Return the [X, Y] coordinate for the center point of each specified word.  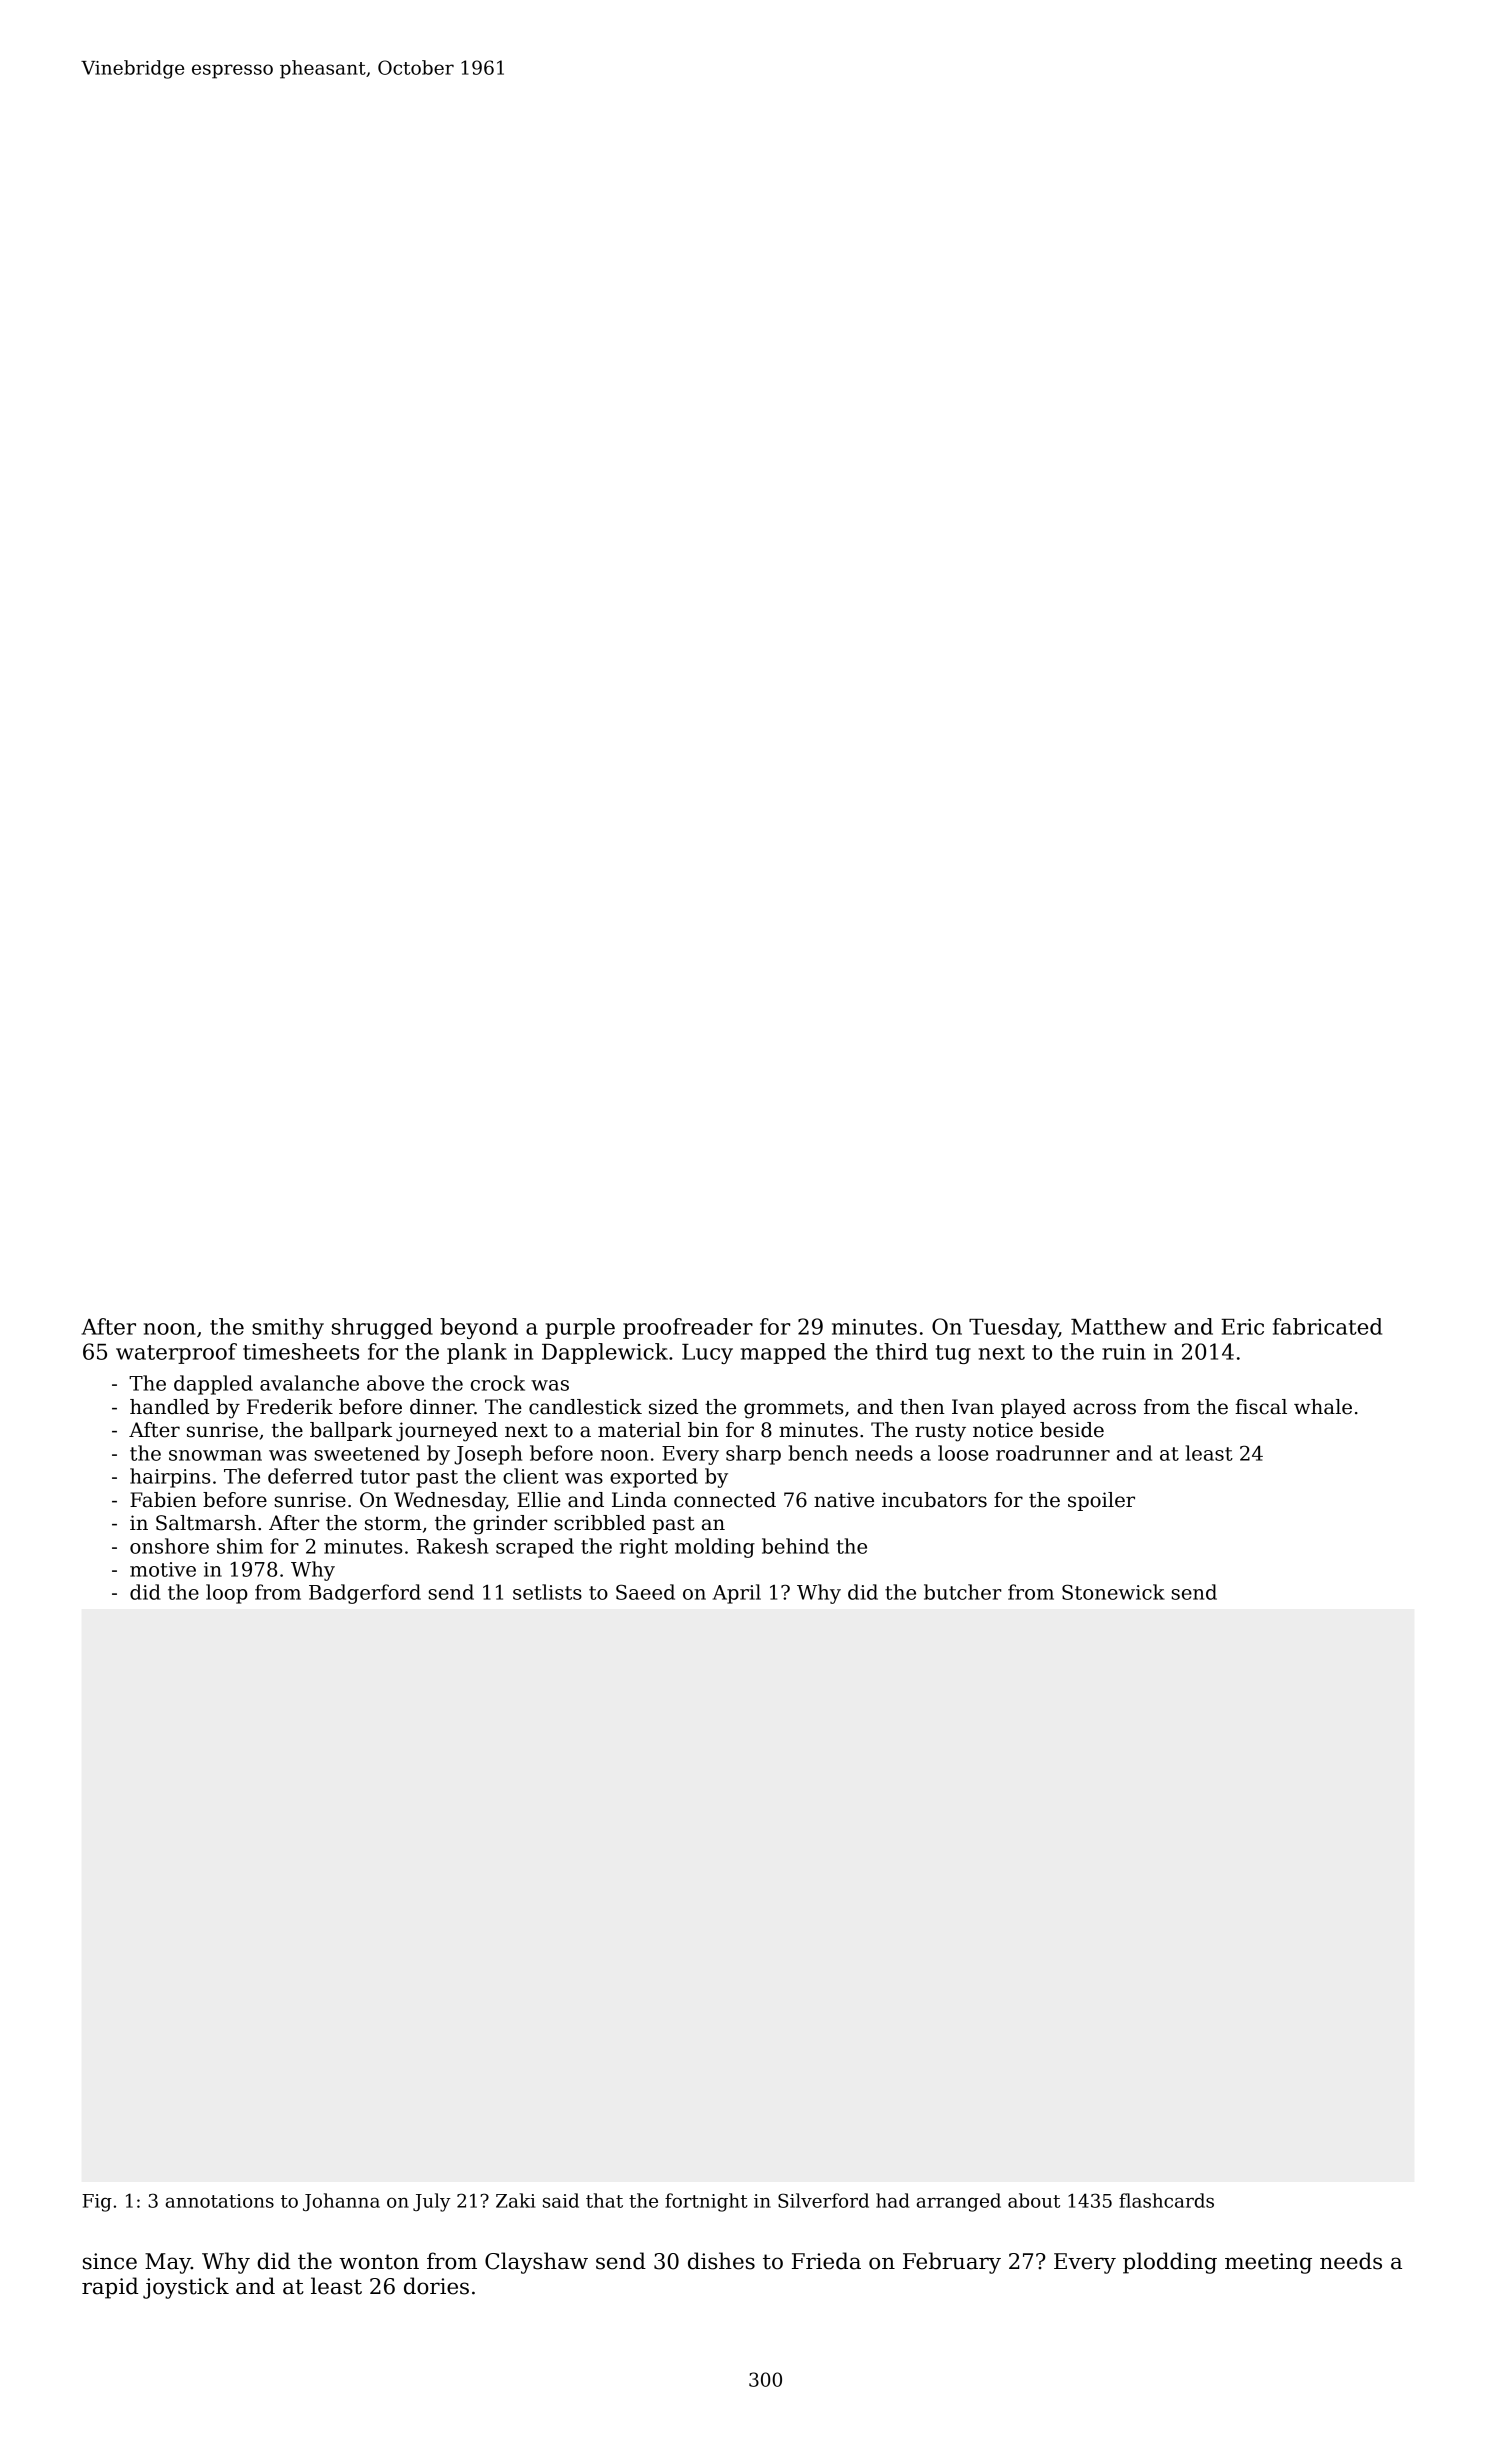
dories [436, 2286]
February [952, 2263]
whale [1323, 1407]
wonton [379, 2262]
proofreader [688, 1328]
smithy [288, 1328]
